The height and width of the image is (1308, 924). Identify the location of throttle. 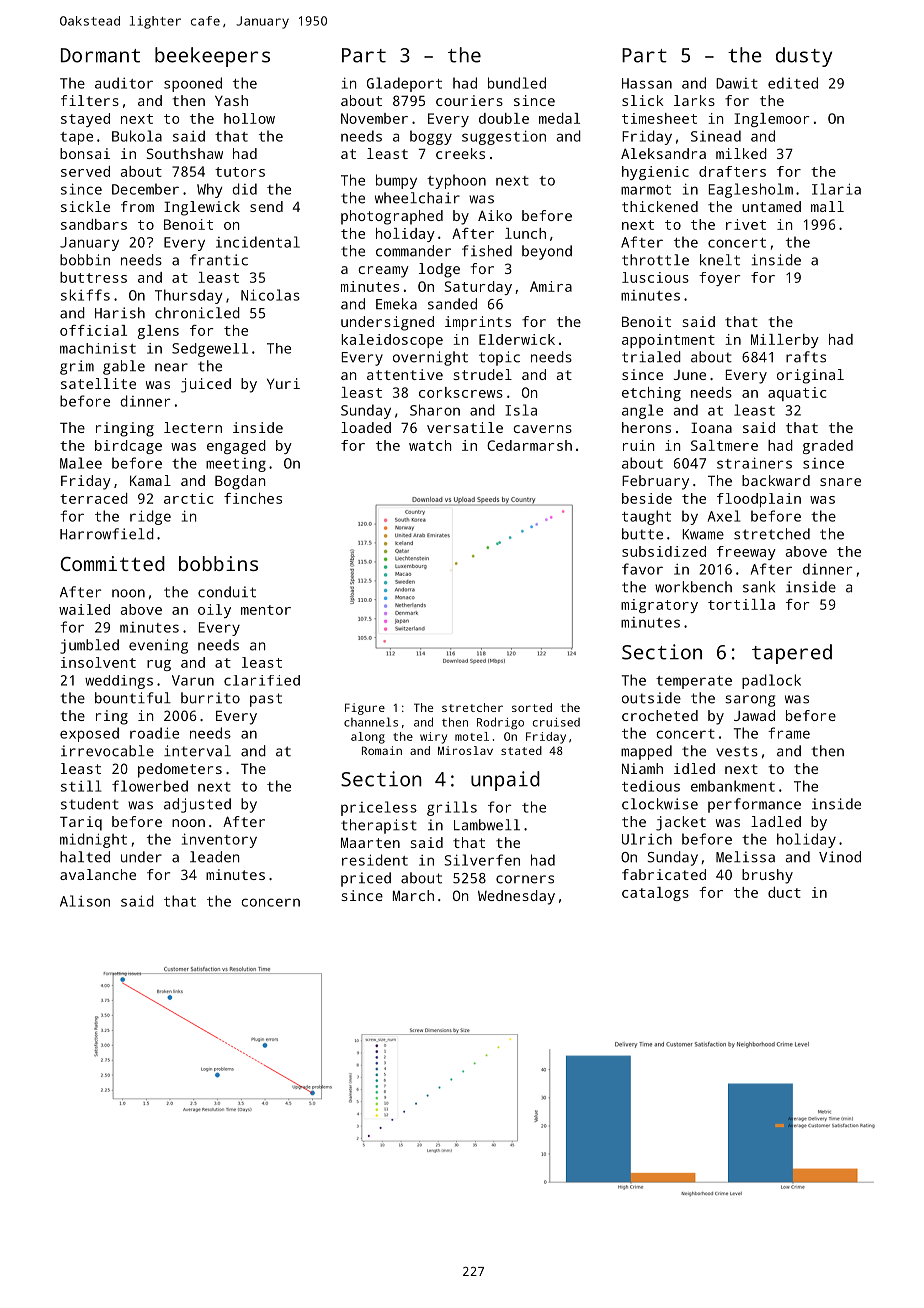
(655, 260).
